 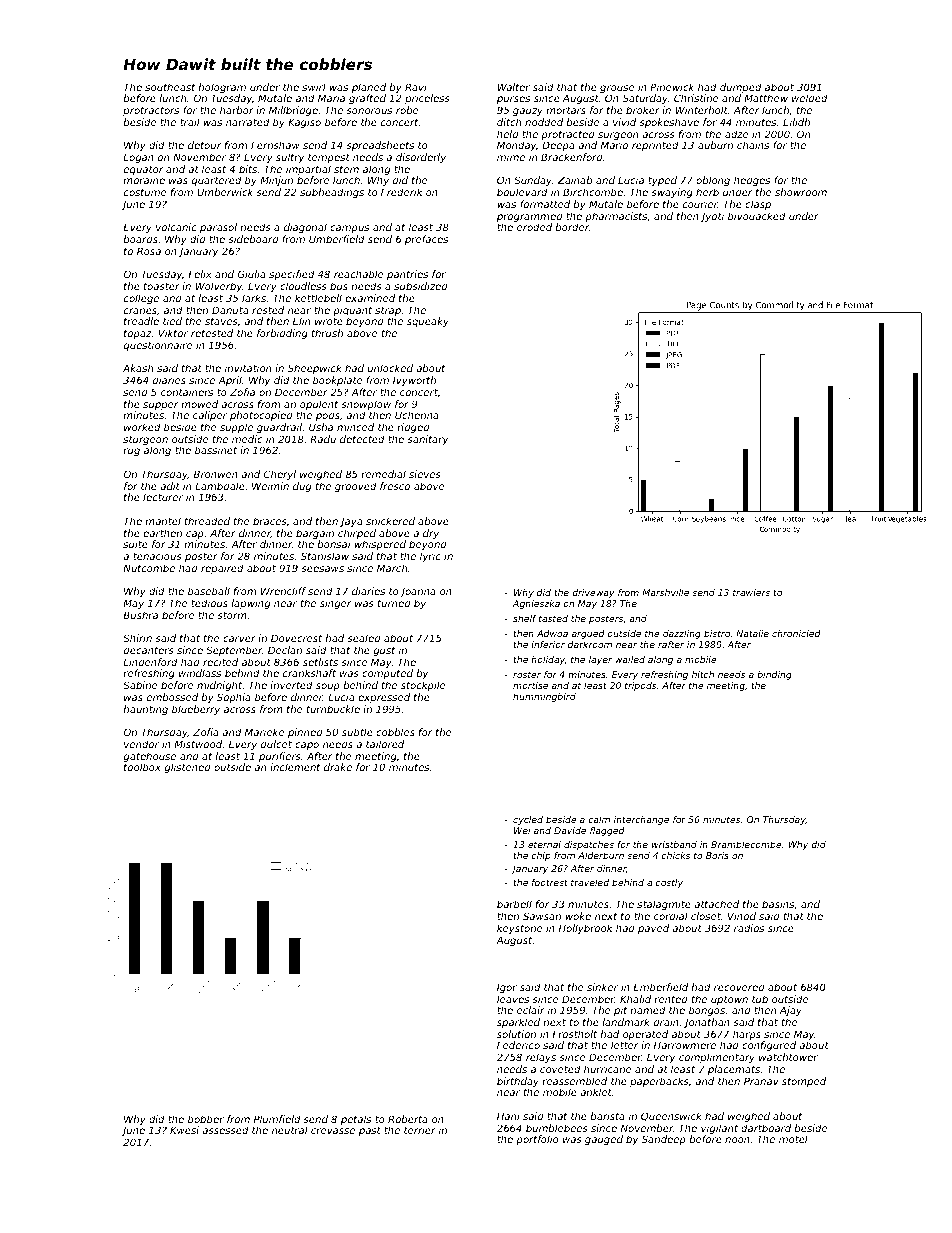 I want to click on narrated, so click(x=248, y=122).
